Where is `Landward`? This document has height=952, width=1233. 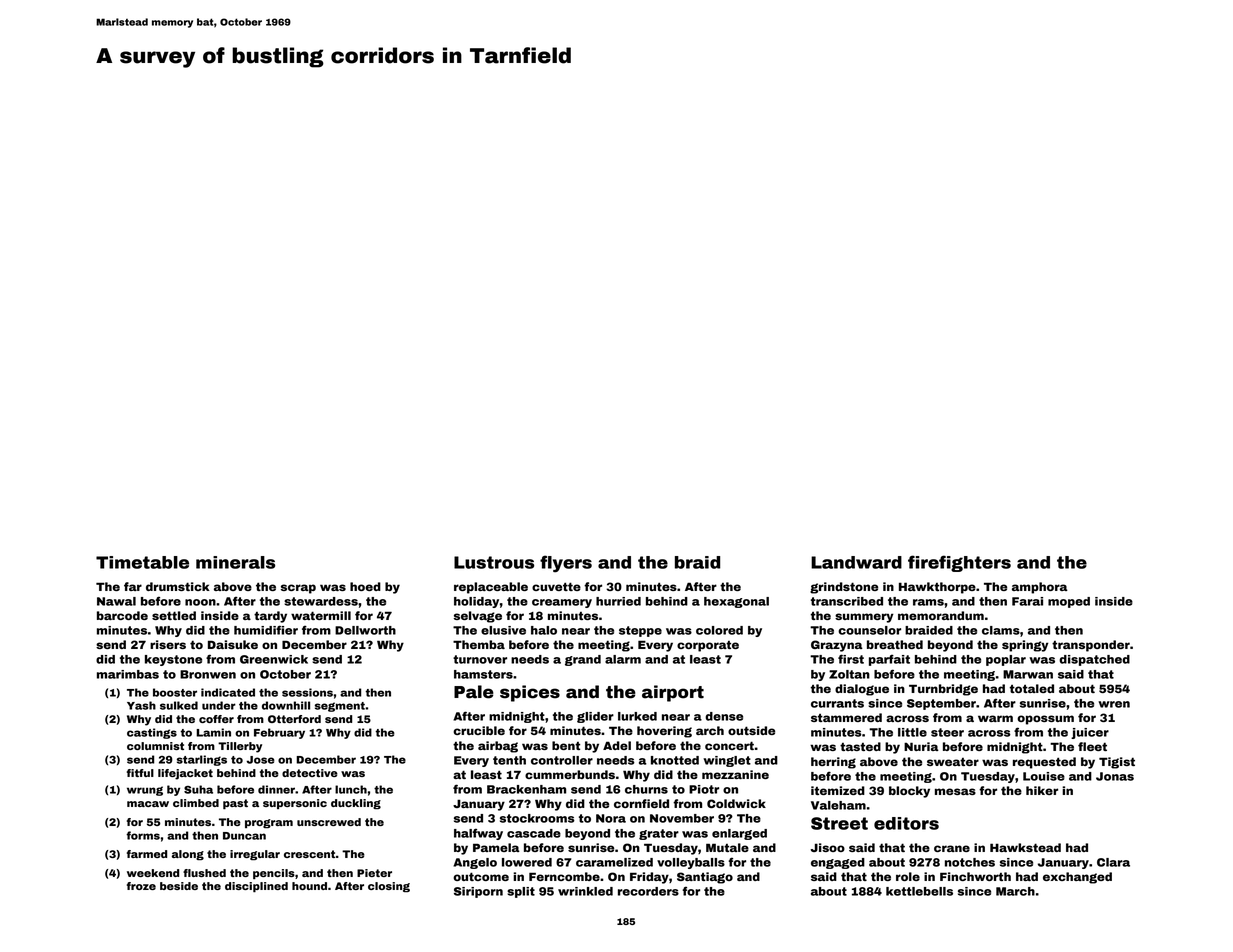 Landward is located at coordinates (856, 562).
